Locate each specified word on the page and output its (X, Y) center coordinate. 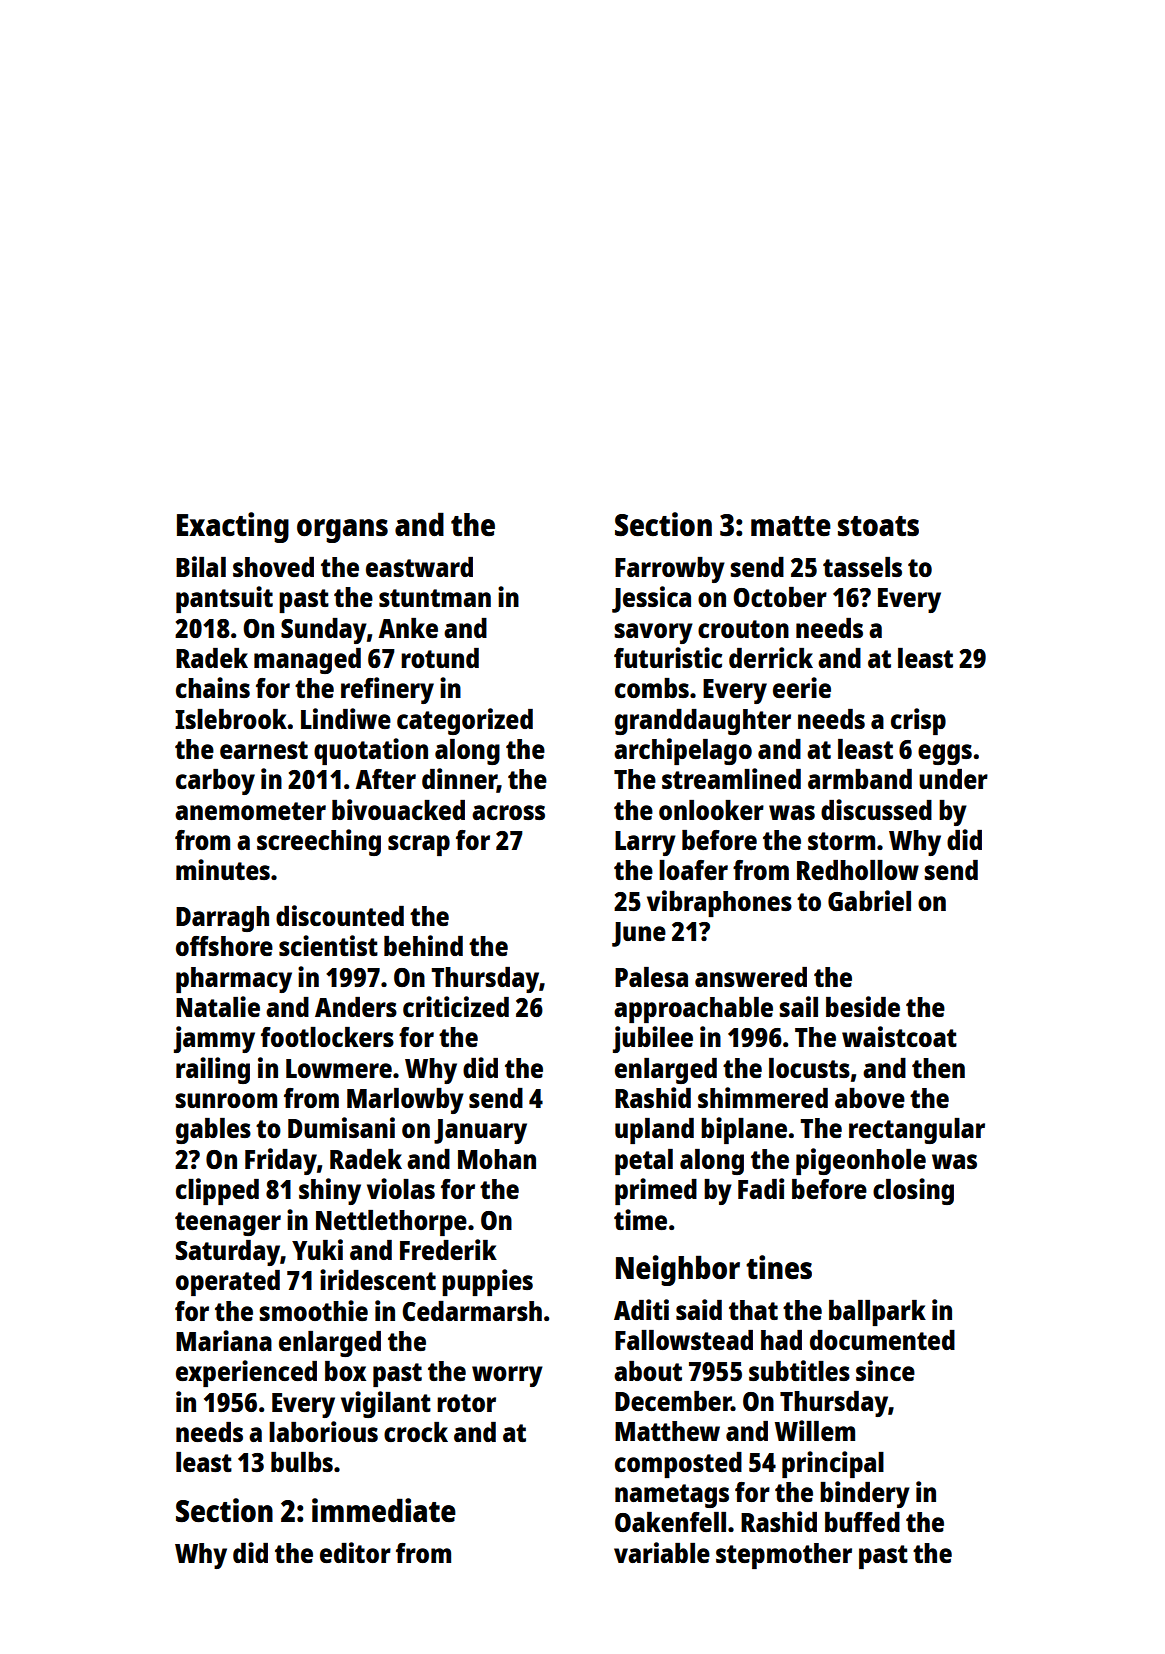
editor (355, 1552)
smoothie (313, 1310)
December (673, 1401)
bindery (865, 1494)
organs (342, 531)
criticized (456, 1006)
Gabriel (869, 900)
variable (662, 1552)
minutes (223, 869)
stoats (878, 526)
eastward (419, 567)
